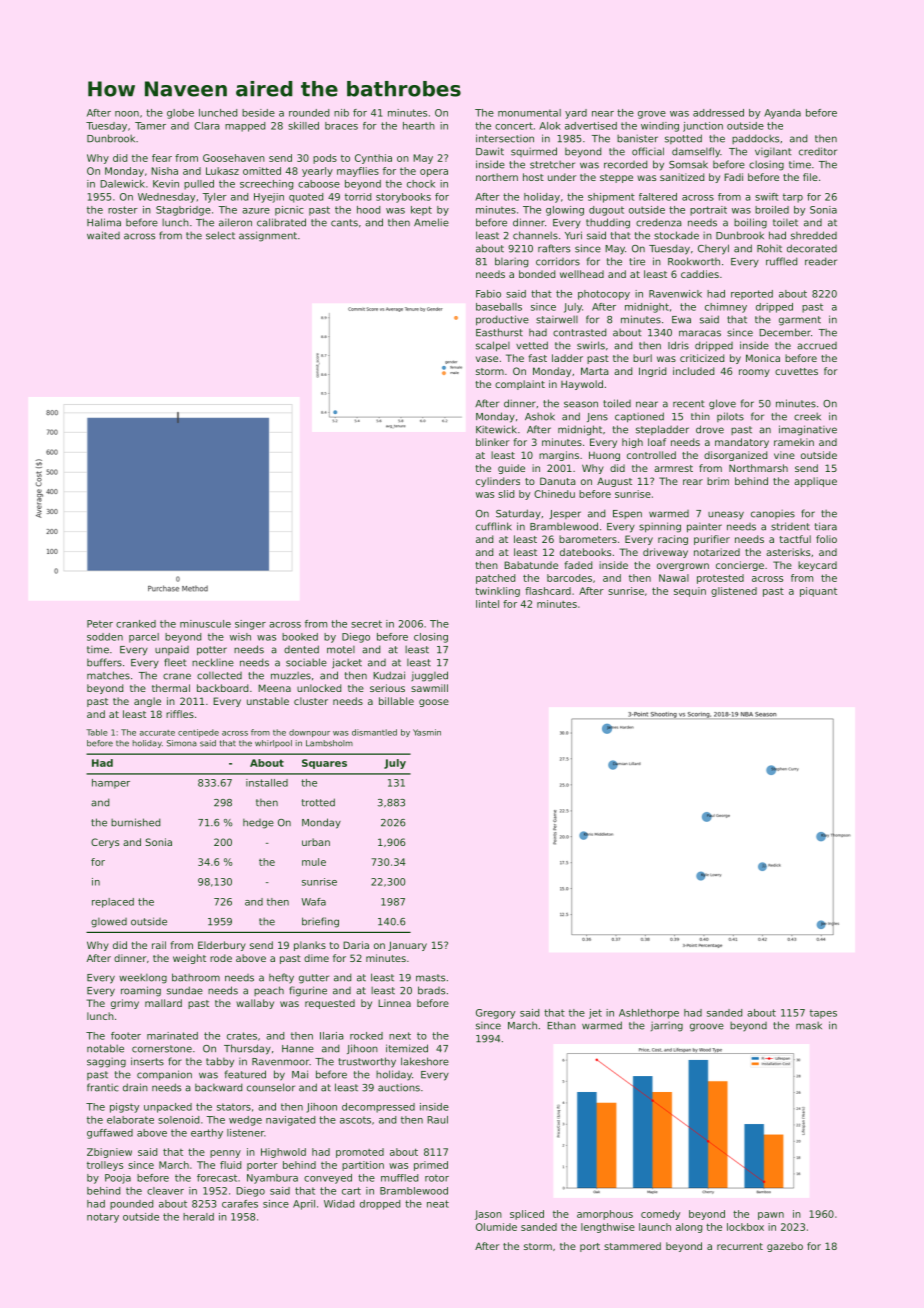 This screenshot has width=924, height=1308. What do you see at coordinates (347, 663) in the screenshot?
I see `jacket` at bounding box center [347, 663].
